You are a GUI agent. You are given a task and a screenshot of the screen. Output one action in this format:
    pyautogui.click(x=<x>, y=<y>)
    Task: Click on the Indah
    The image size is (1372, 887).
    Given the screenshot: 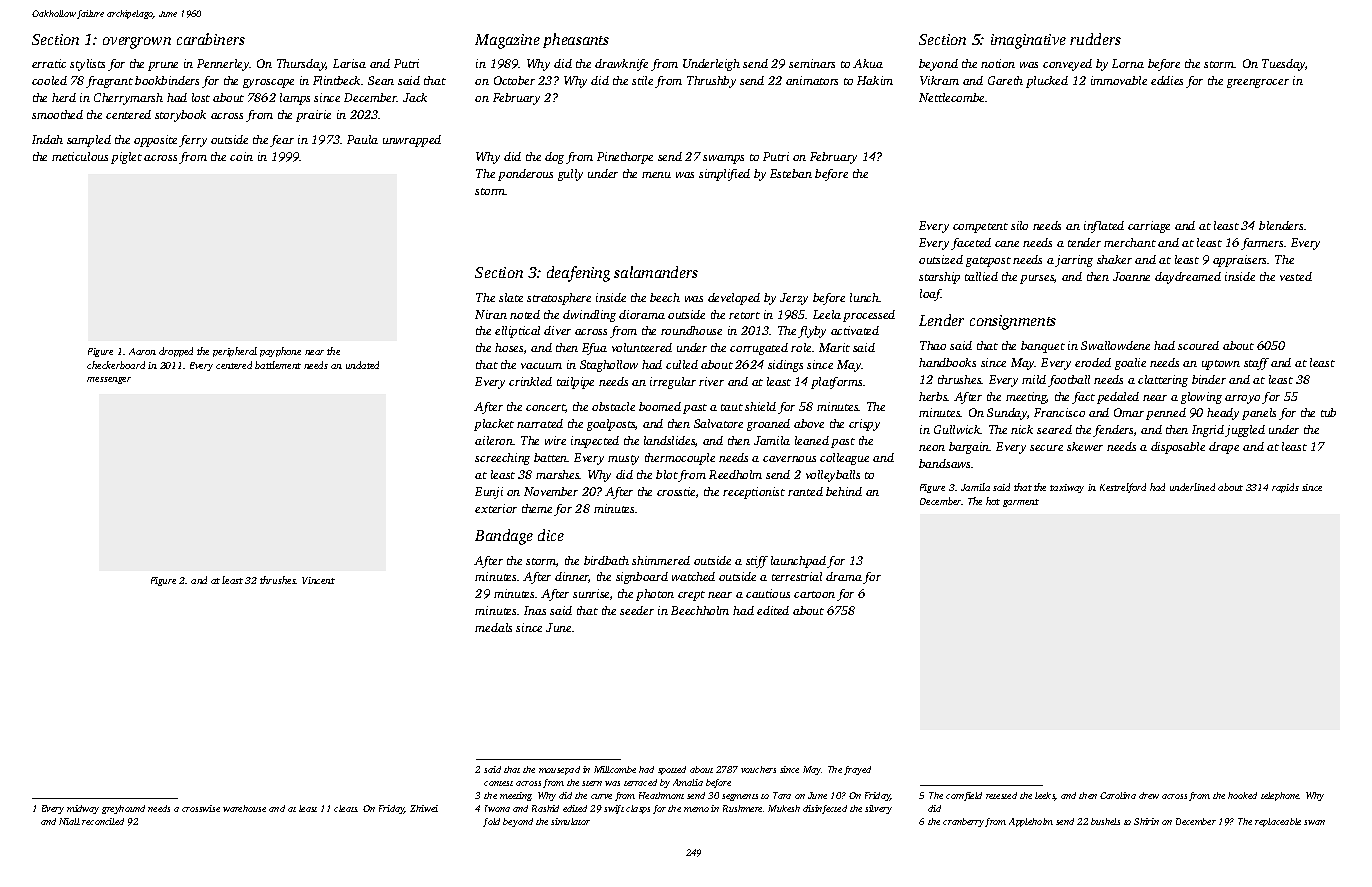 What is the action you would take?
    pyautogui.click(x=47, y=139)
